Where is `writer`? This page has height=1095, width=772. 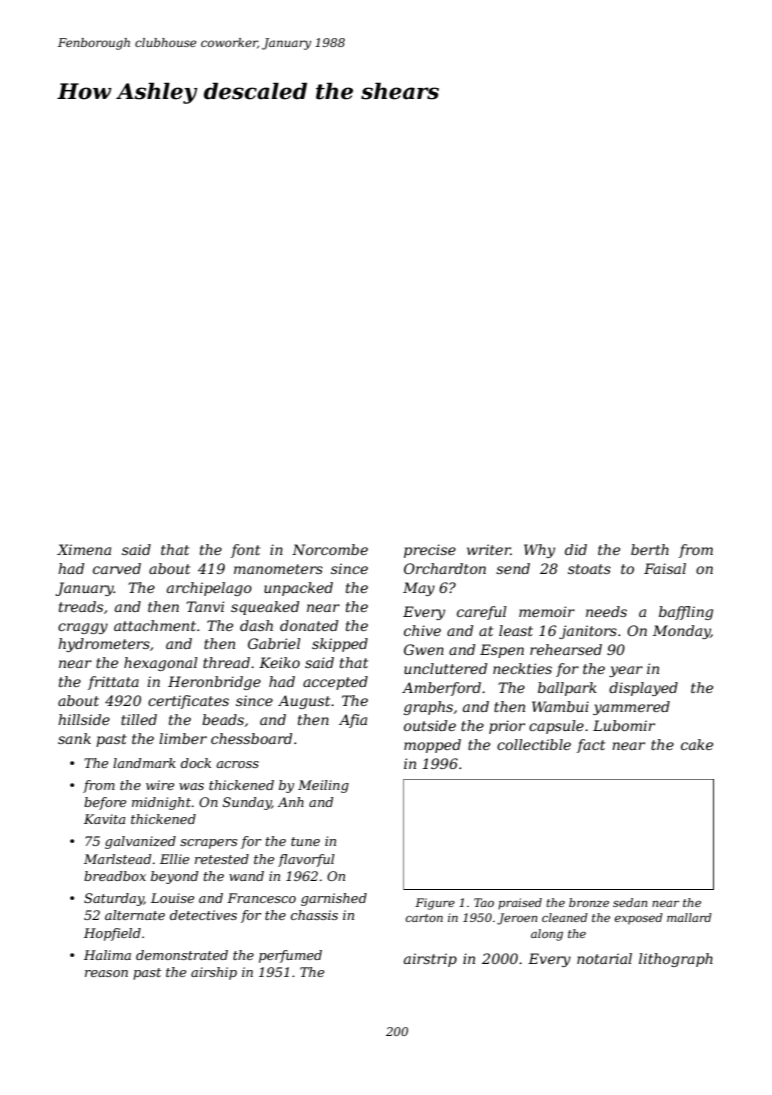 writer is located at coordinates (489, 549).
